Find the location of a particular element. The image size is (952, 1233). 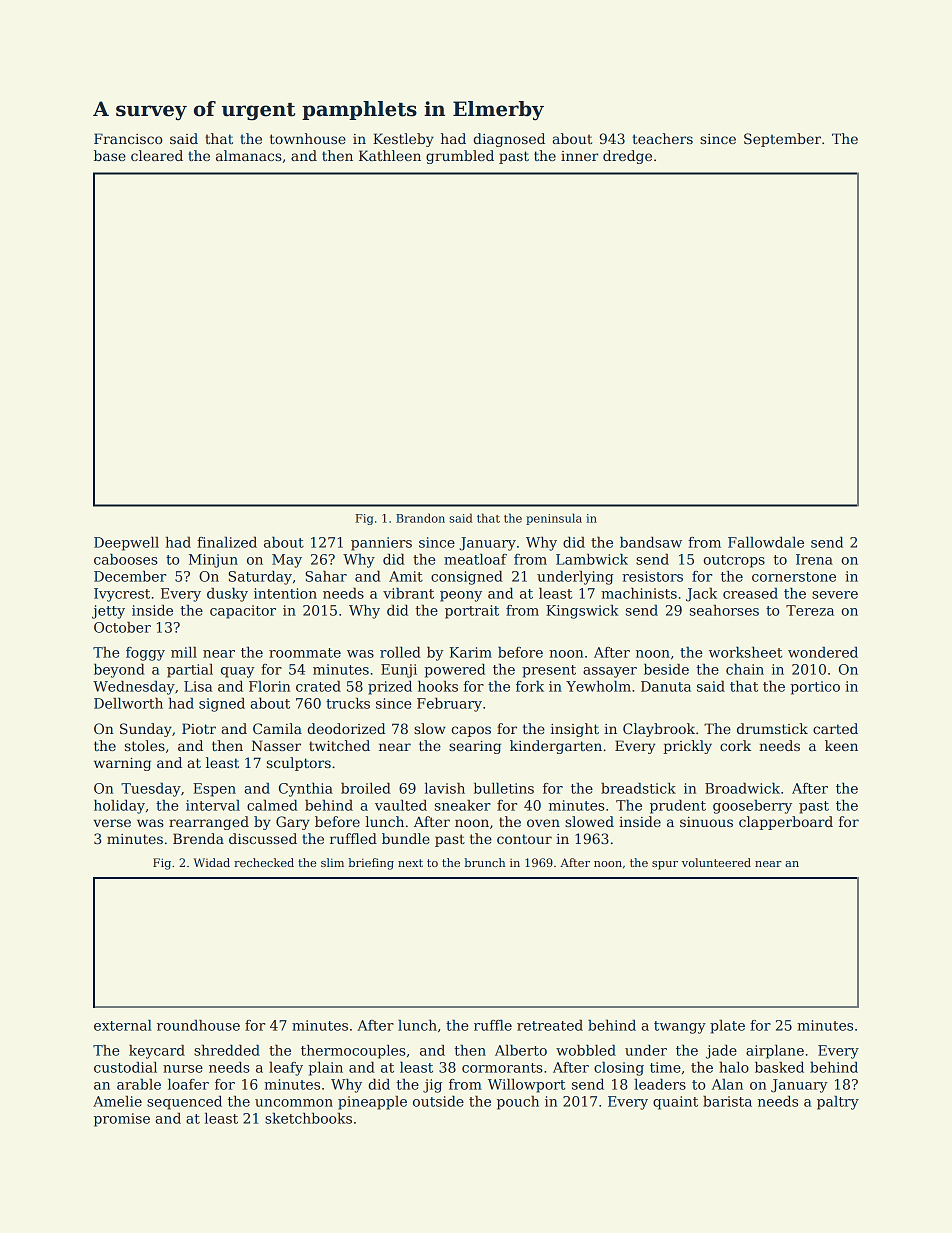

almanacs is located at coordinates (249, 155).
